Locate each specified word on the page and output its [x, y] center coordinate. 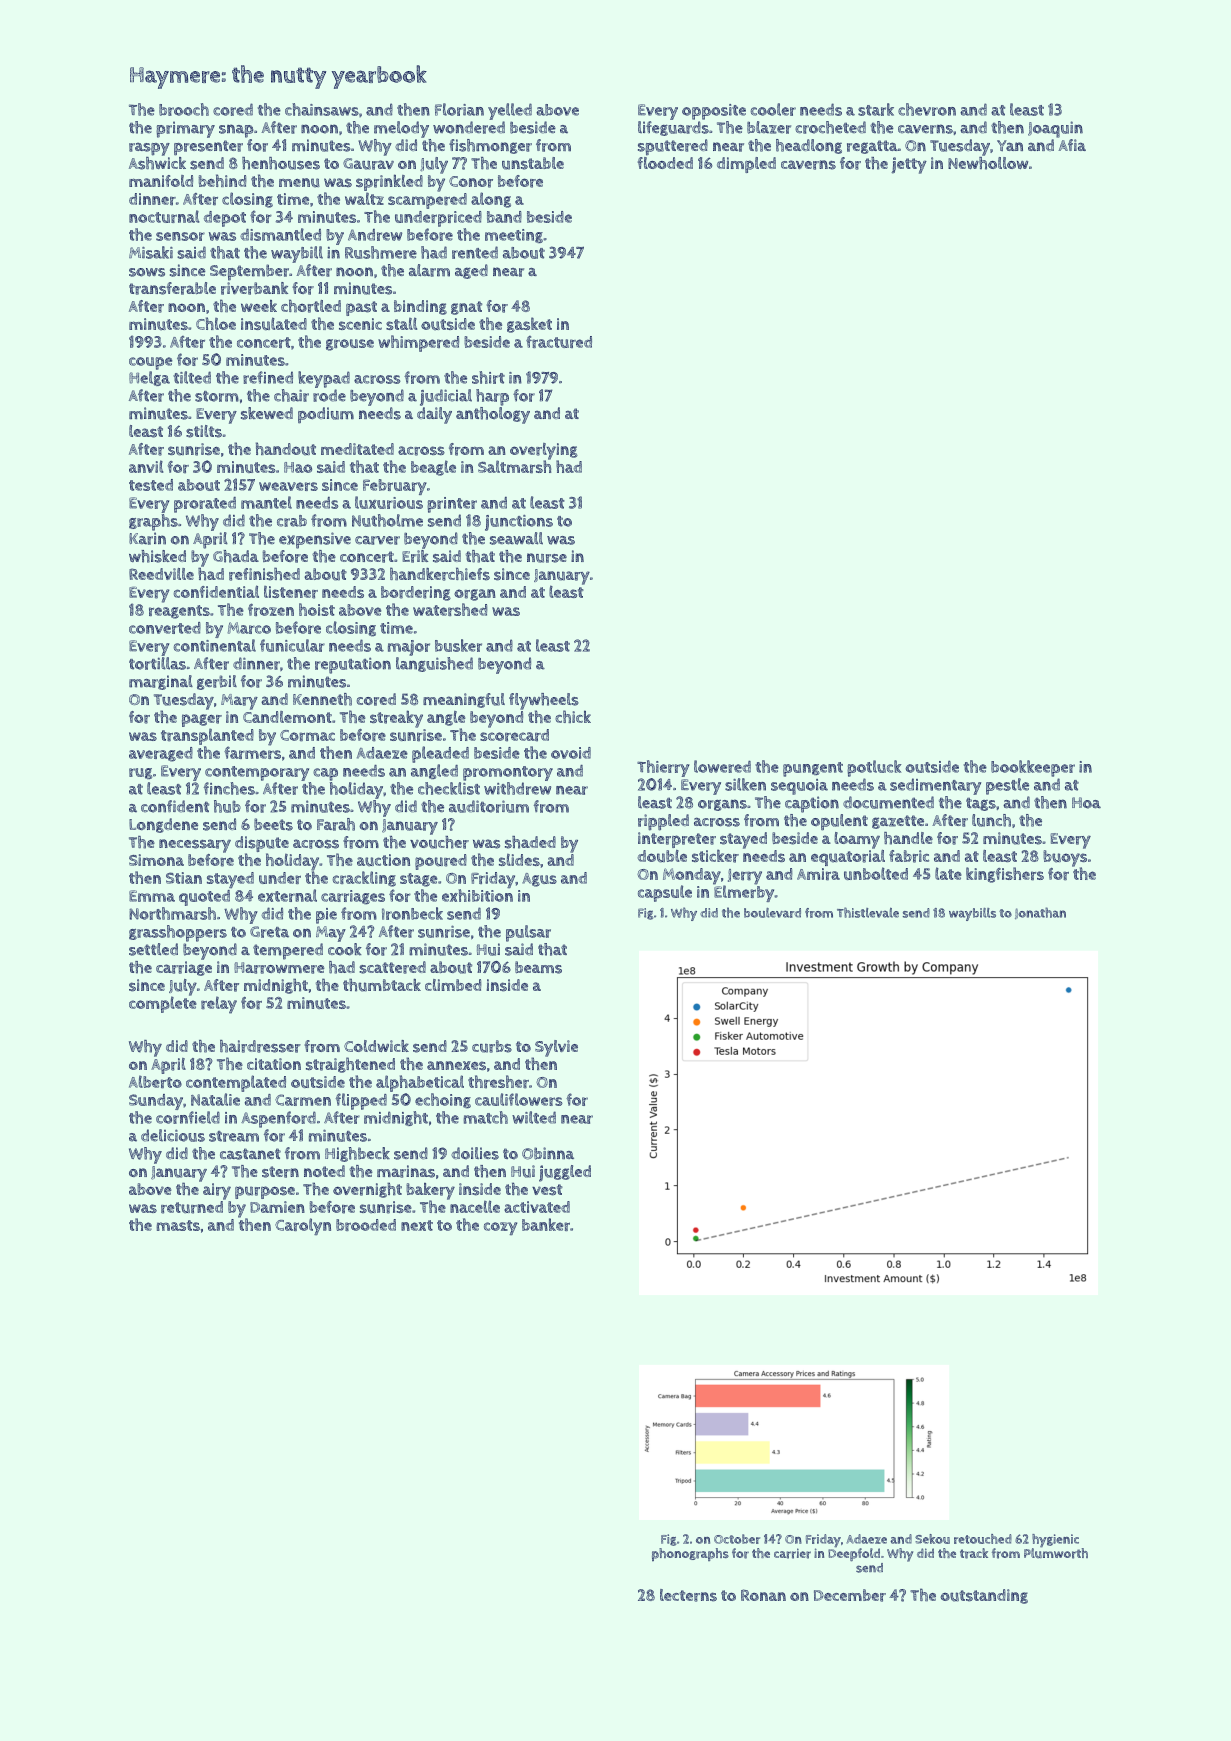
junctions [519, 523]
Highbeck [357, 1154]
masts [178, 1225]
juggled [565, 1173]
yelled [510, 111]
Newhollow [988, 163]
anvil [146, 466]
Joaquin [1055, 129]
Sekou [932, 1539]
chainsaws [322, 109]
